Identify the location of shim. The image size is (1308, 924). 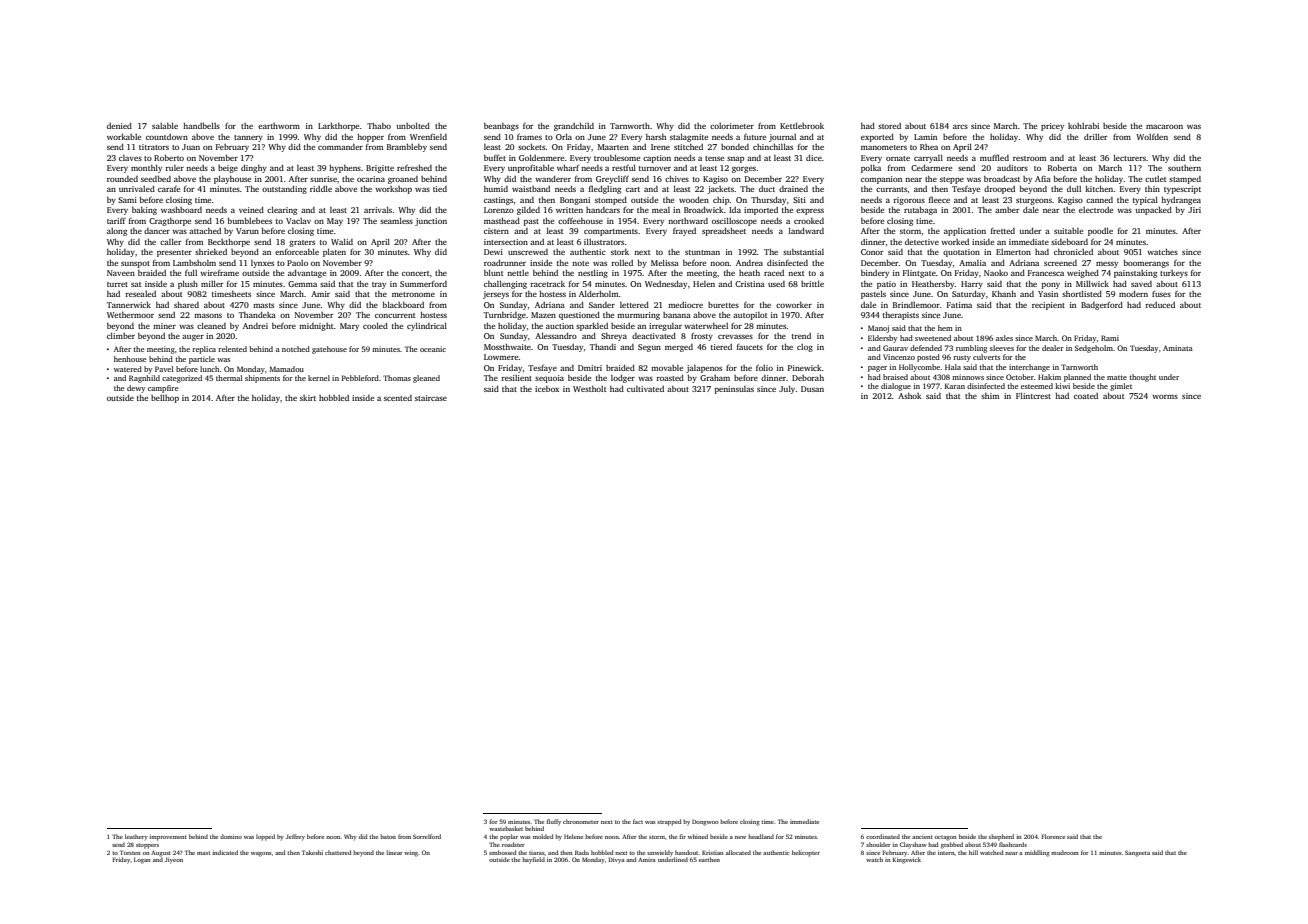
(990, 396).
